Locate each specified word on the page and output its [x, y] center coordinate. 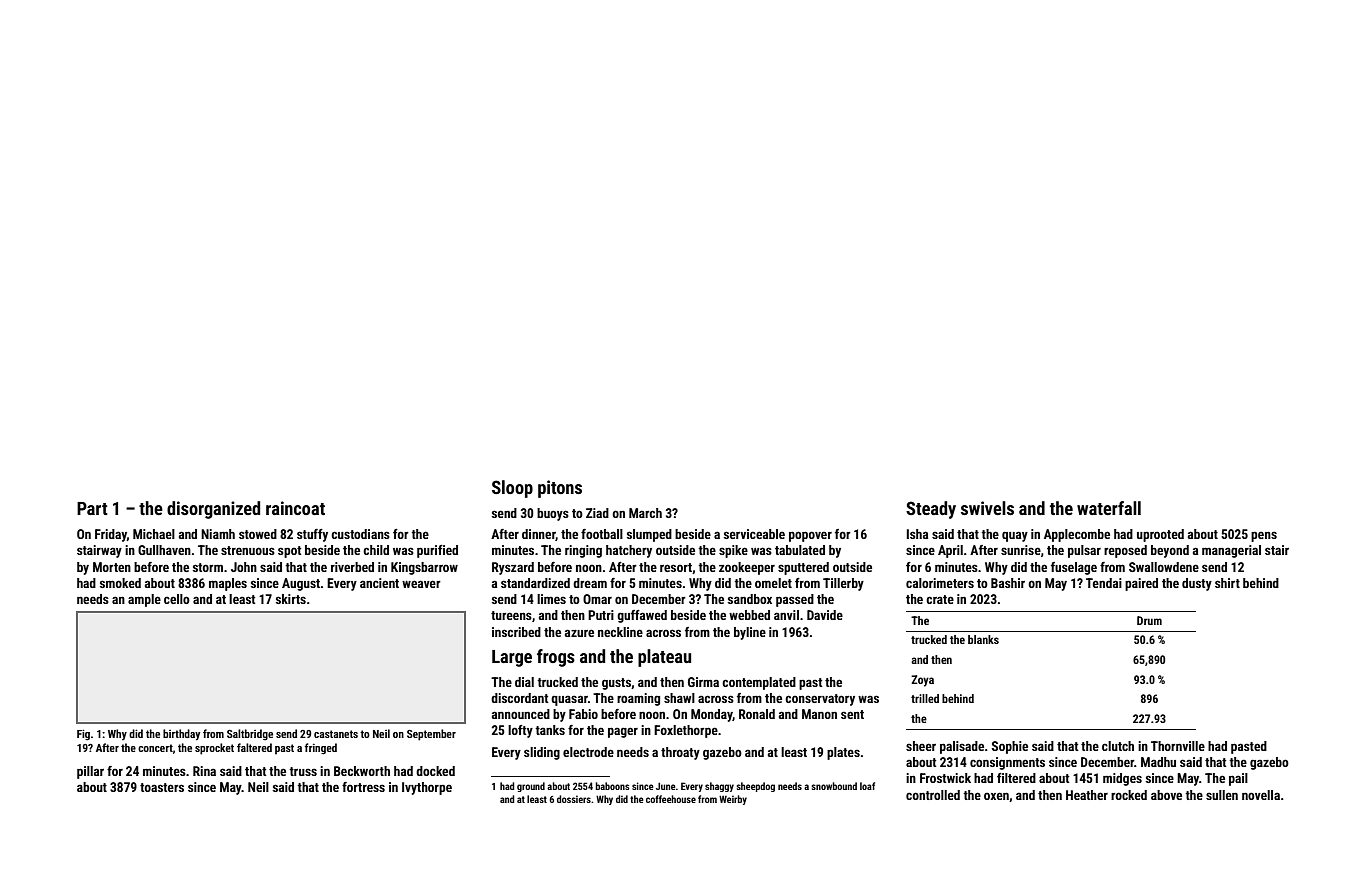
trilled [925, 698]
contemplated [759, 683]
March [645, 513]
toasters [162, 787]
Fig [83, 735]
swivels [987, 508]
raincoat [295, 508]
